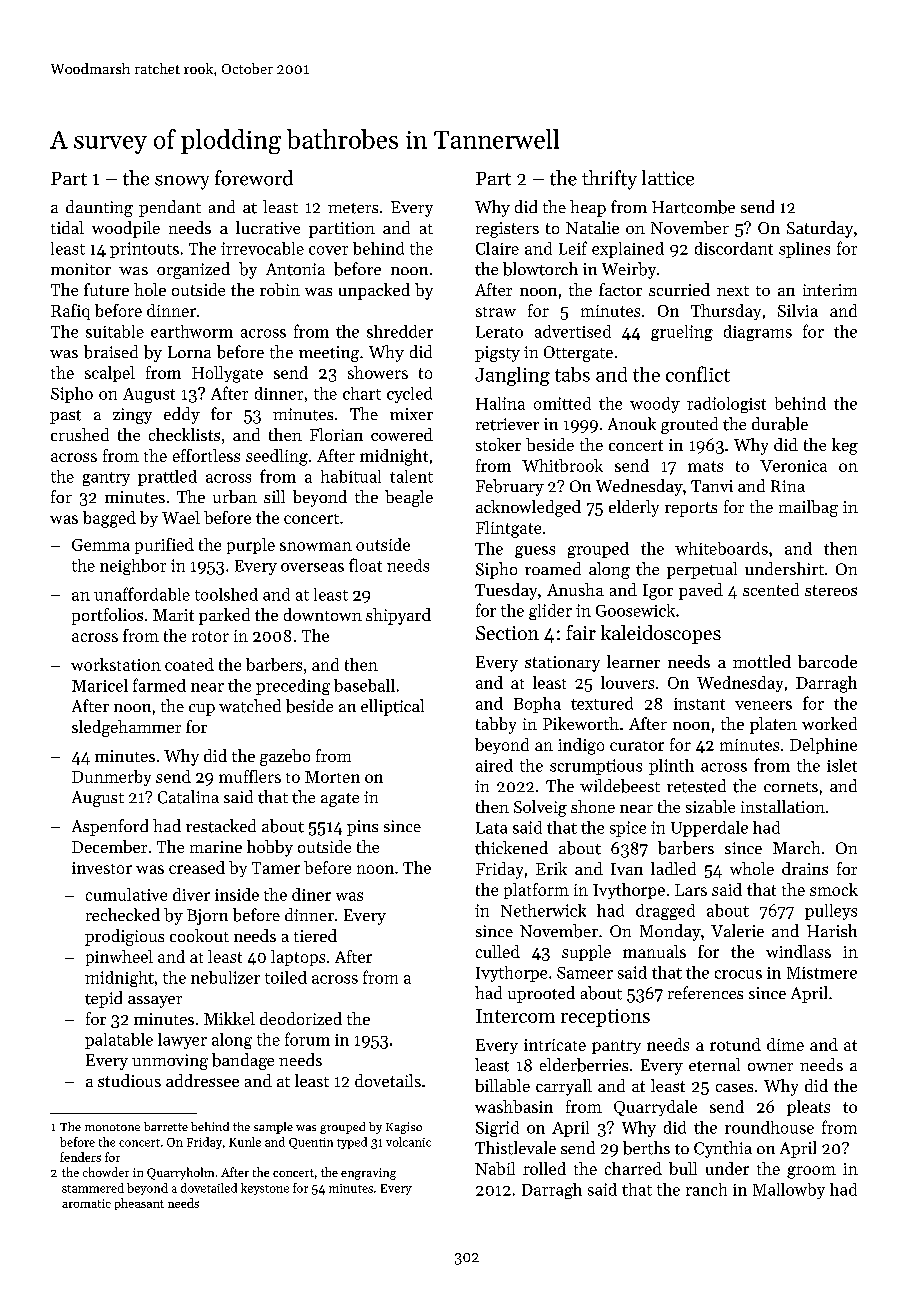 The width and height of the screenshot is (908, 1316). Describe the element at coordinates (170, 208) in the screenshot. I see `pendant` at that location.
